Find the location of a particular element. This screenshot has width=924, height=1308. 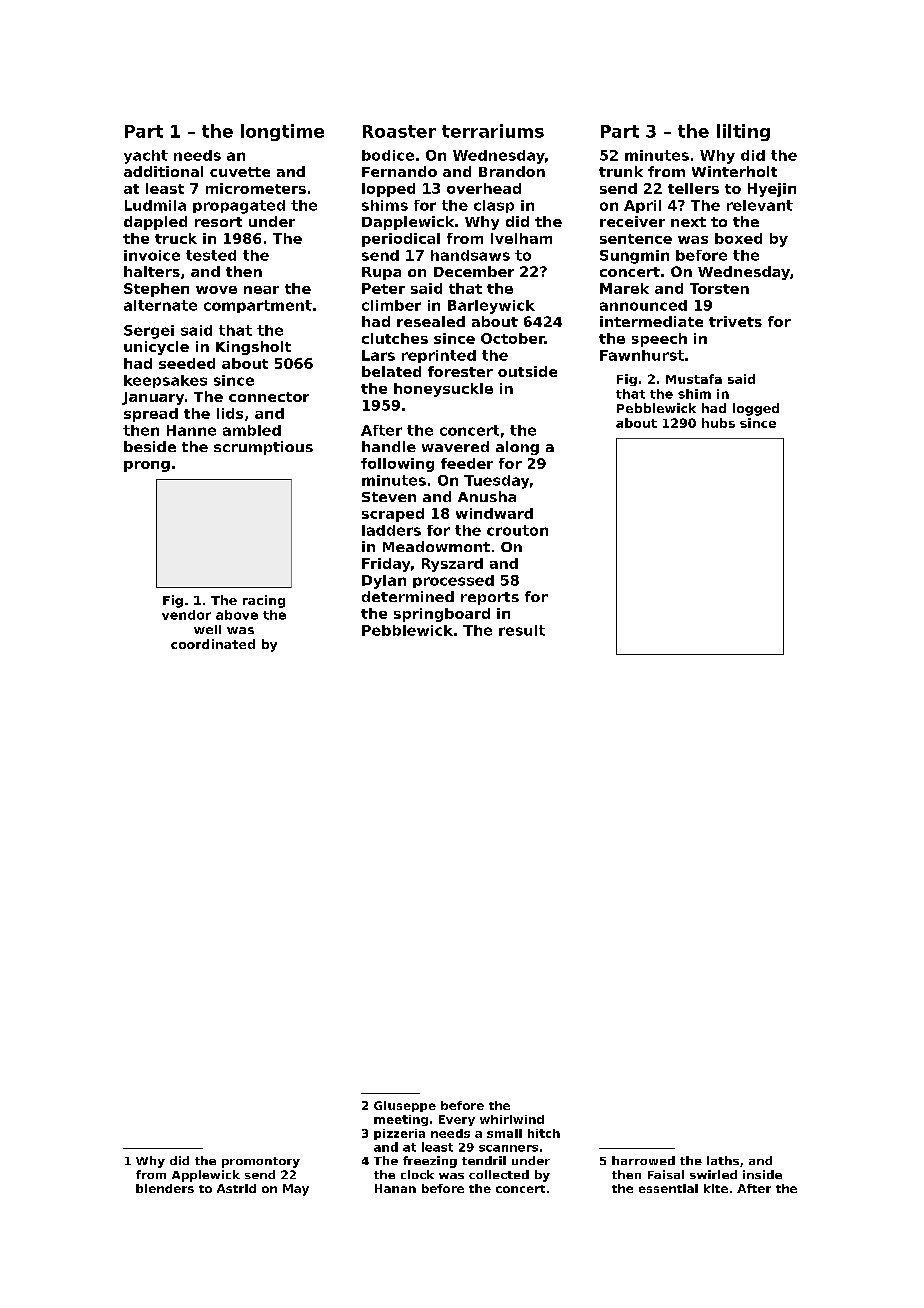

collected is located at coordinates (499, 1174).
